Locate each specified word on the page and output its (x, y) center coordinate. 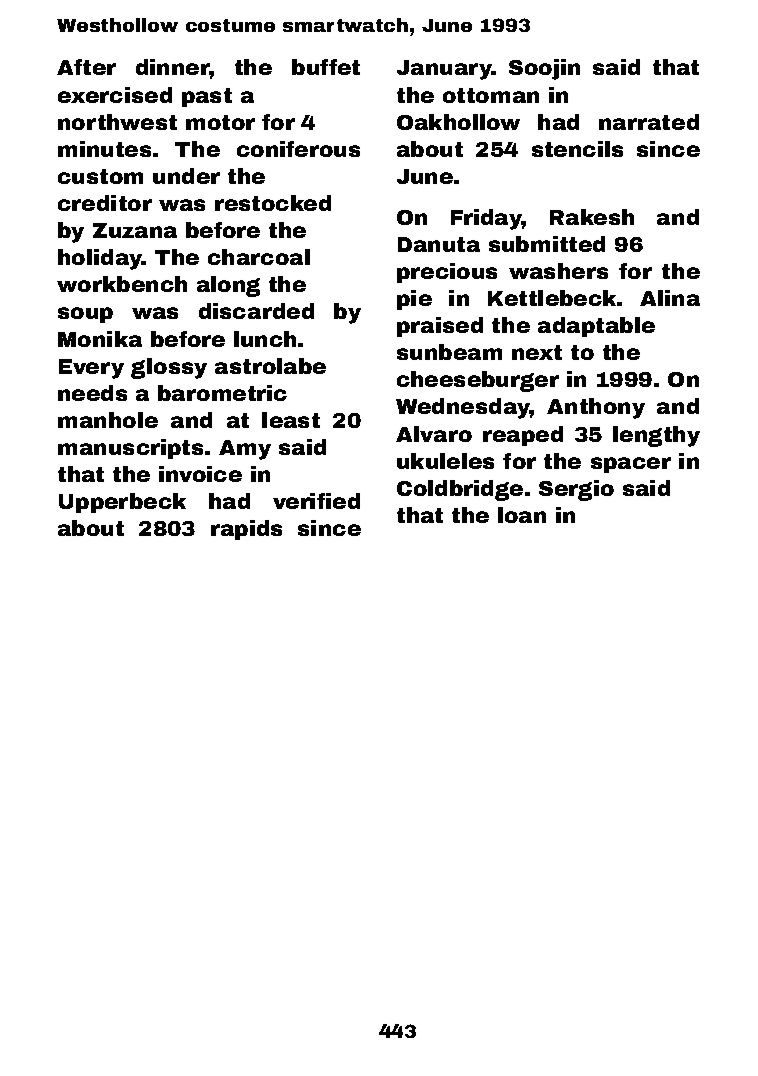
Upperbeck (122, 503)
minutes (104, 149)
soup (85, 315)
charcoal (259, 257)
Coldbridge (460, 490)
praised (440, 327)
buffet (326, 67)
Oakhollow (458, 122)
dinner (173, 67)
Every (91, 369)
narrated (649, 122)
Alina (670, 298)
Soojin (544, 69)
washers (558, 271)
